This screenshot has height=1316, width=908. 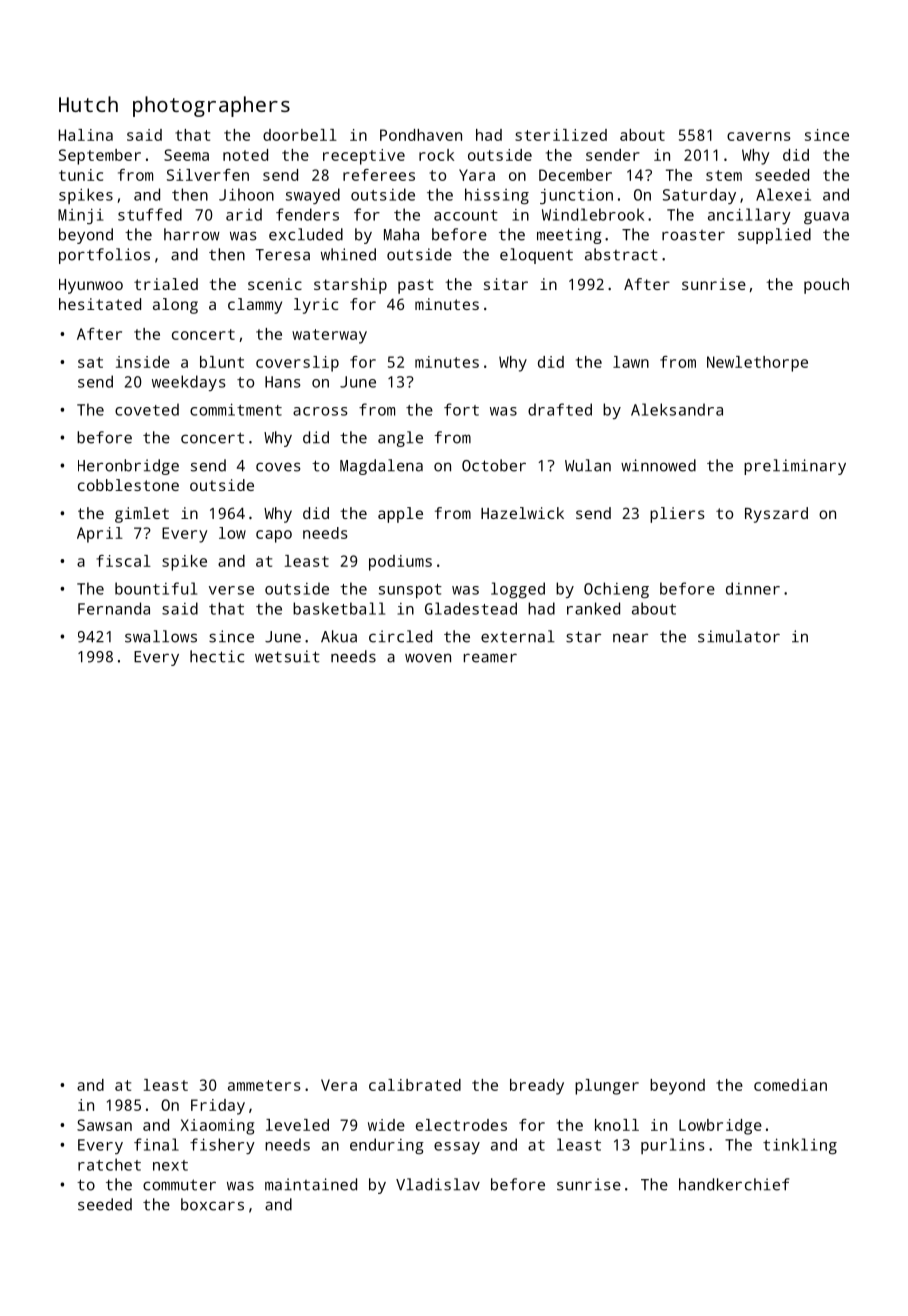 I want to click on drafted, so click(x=560, y=409).
